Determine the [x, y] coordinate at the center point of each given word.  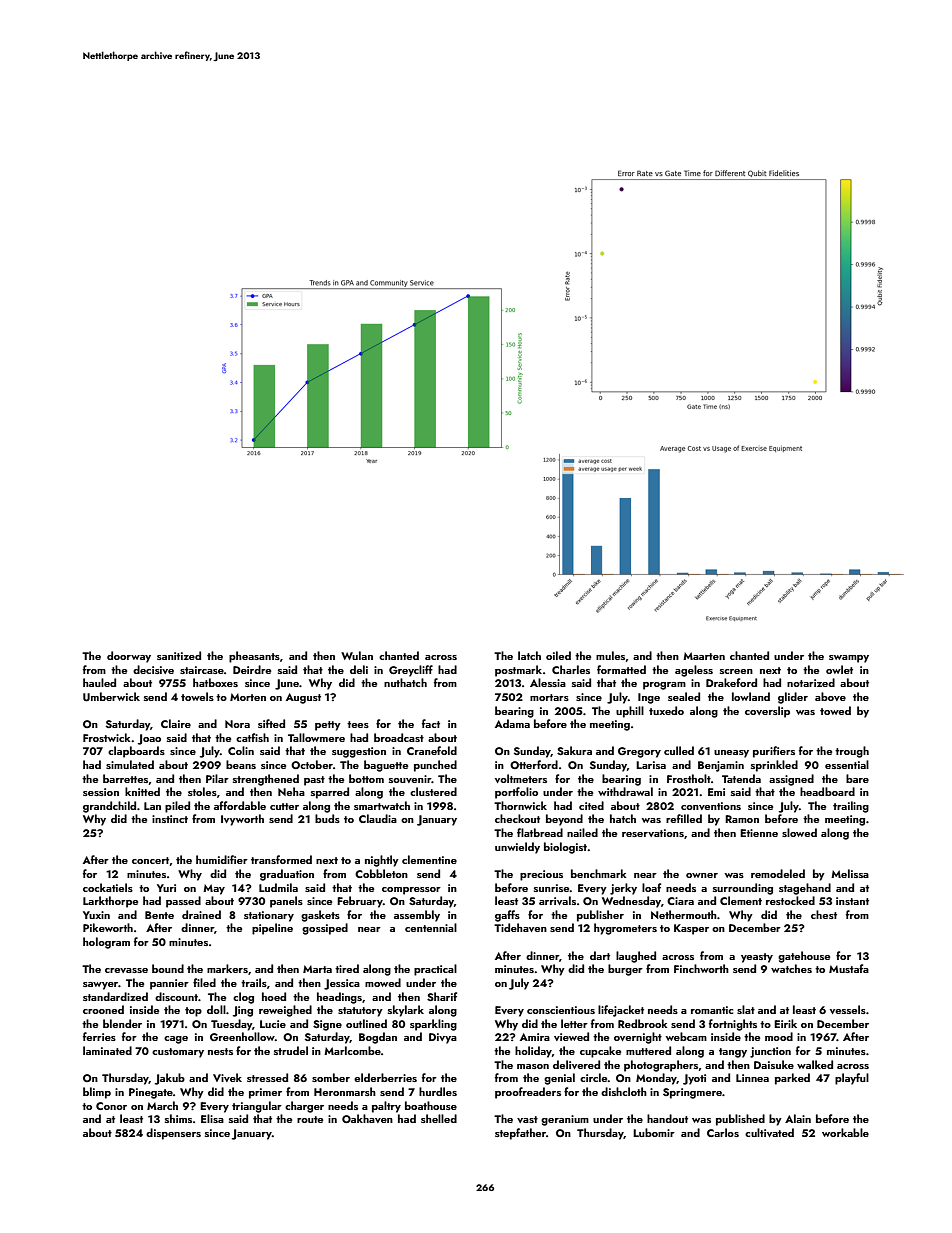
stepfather [520, 1134]
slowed [799, 832]
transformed [281, 859]
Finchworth [701, 968]
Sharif [442, 996]
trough [852, 752]
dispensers [173, 1134]
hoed [274, 996]
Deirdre [252, 669]
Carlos [723, 1132]
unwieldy [517, 848]
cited [591, 805]
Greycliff [411, 671]
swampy [849, 659]
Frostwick [107, 737]
